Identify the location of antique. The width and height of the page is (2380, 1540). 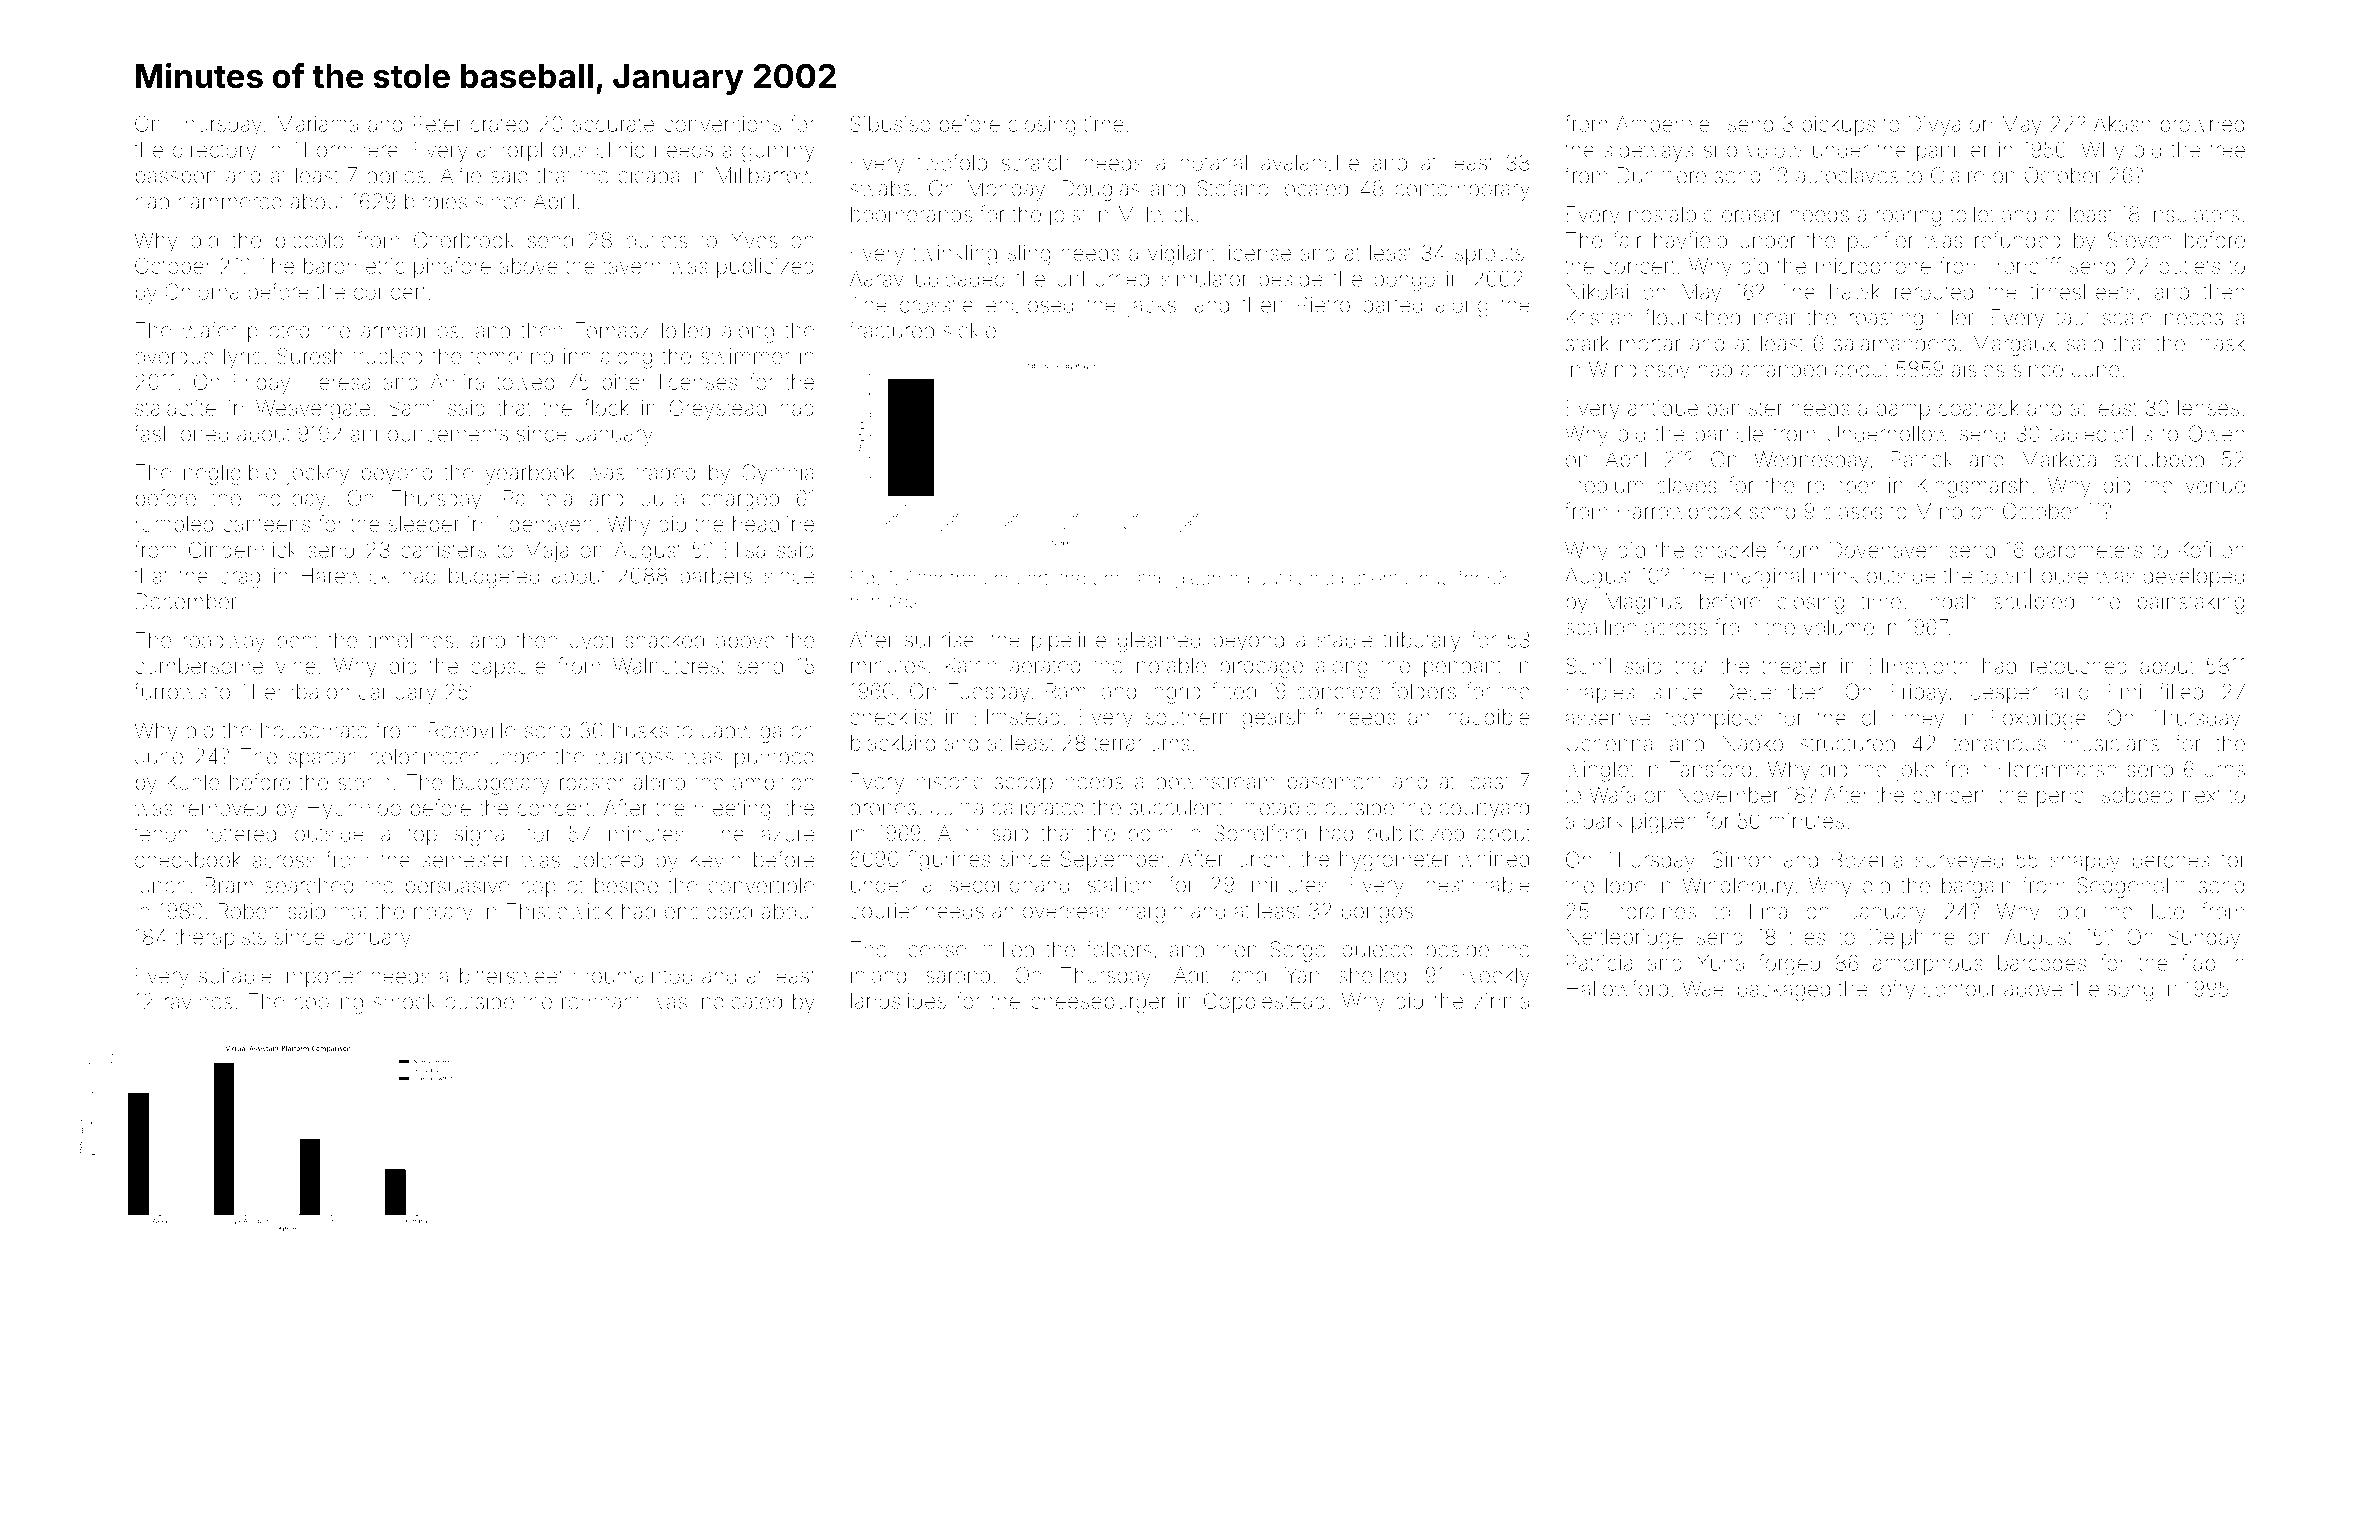
(1663, 410).
